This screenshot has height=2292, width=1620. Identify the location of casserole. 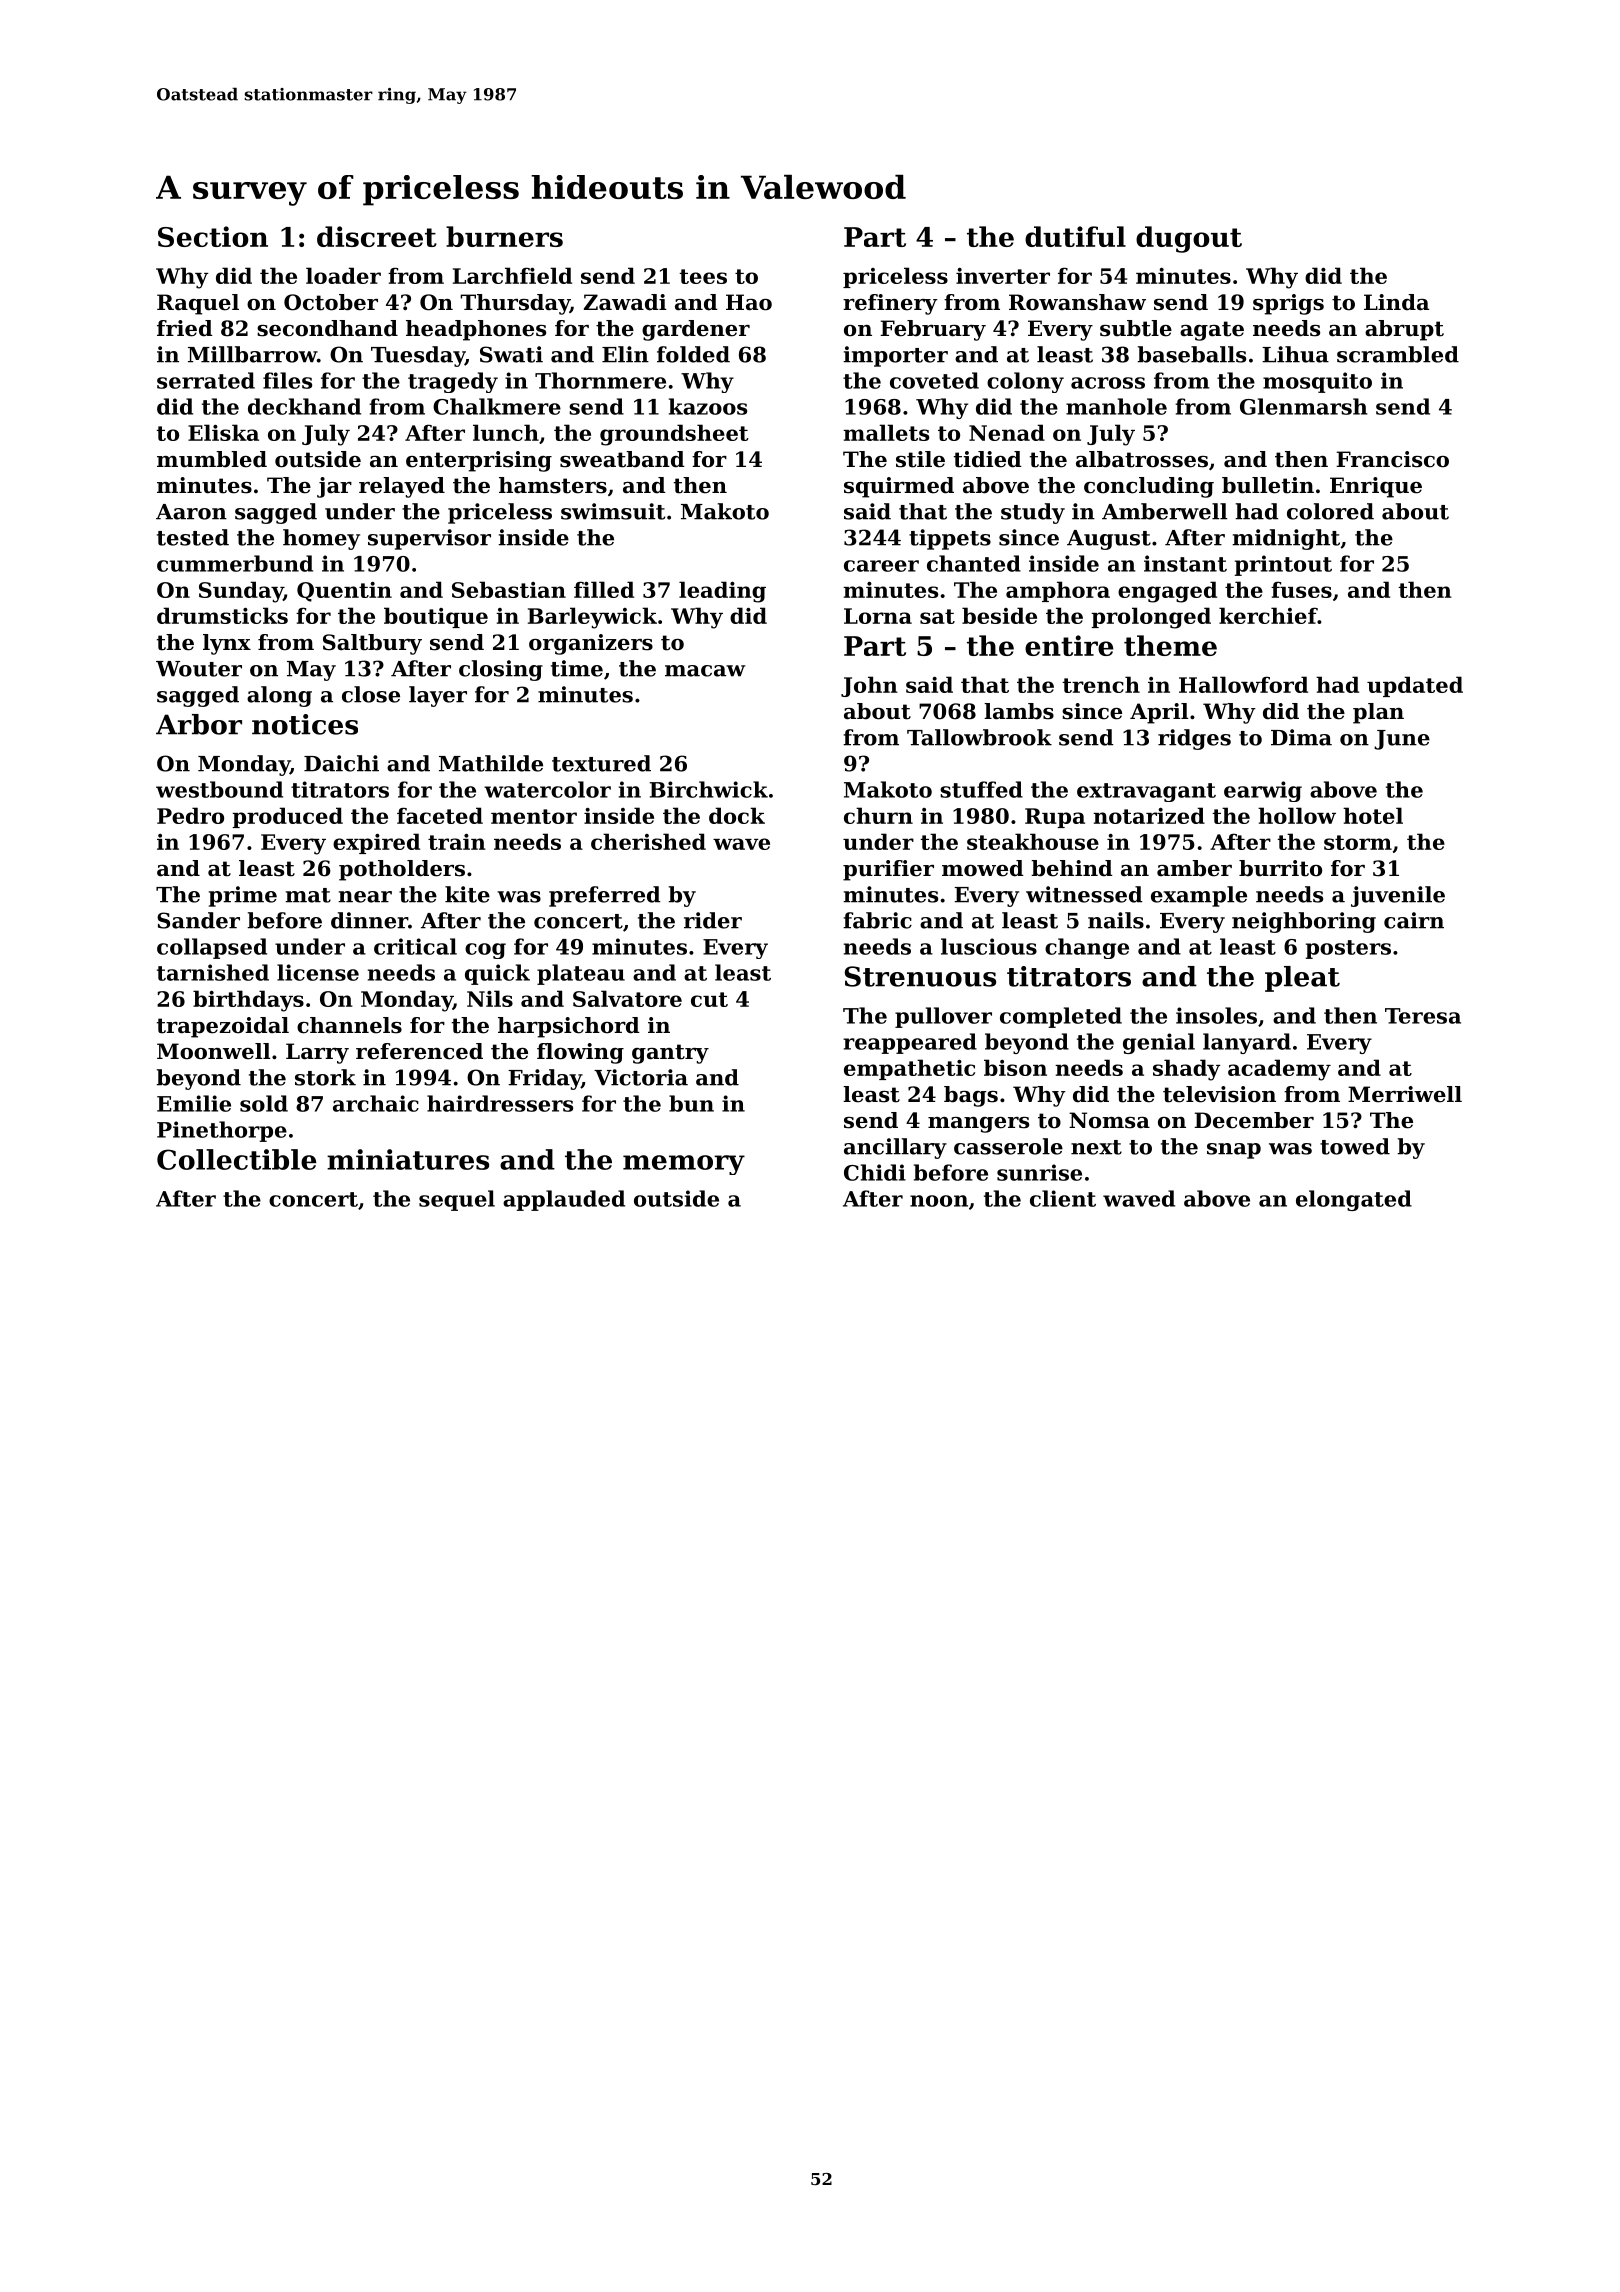
(1008, 1146).
